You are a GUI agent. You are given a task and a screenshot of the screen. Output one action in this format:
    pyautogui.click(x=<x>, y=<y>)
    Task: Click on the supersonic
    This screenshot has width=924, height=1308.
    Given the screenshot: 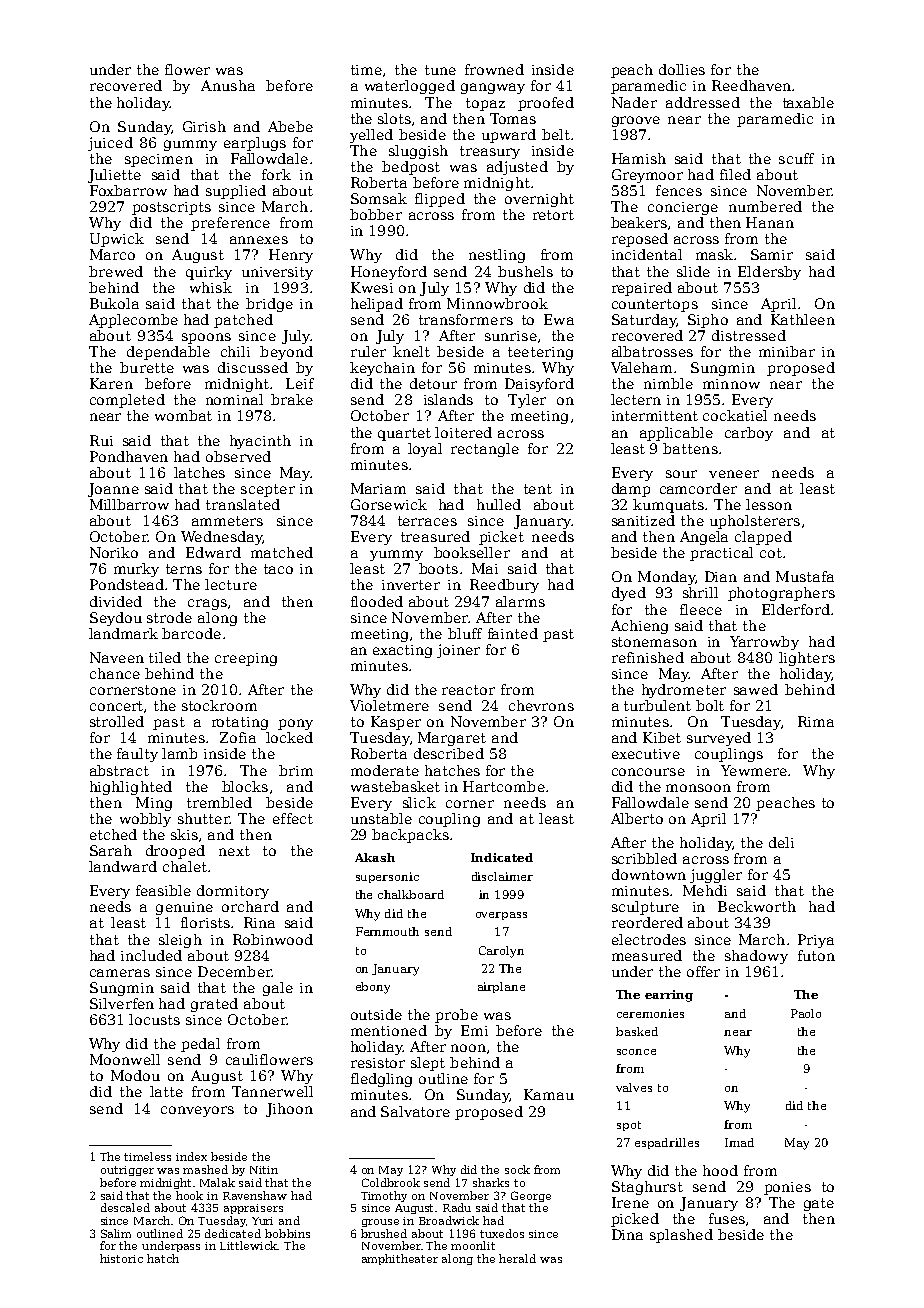 What is the action you would take?
    pyautogui.click(x=387, y=877)
